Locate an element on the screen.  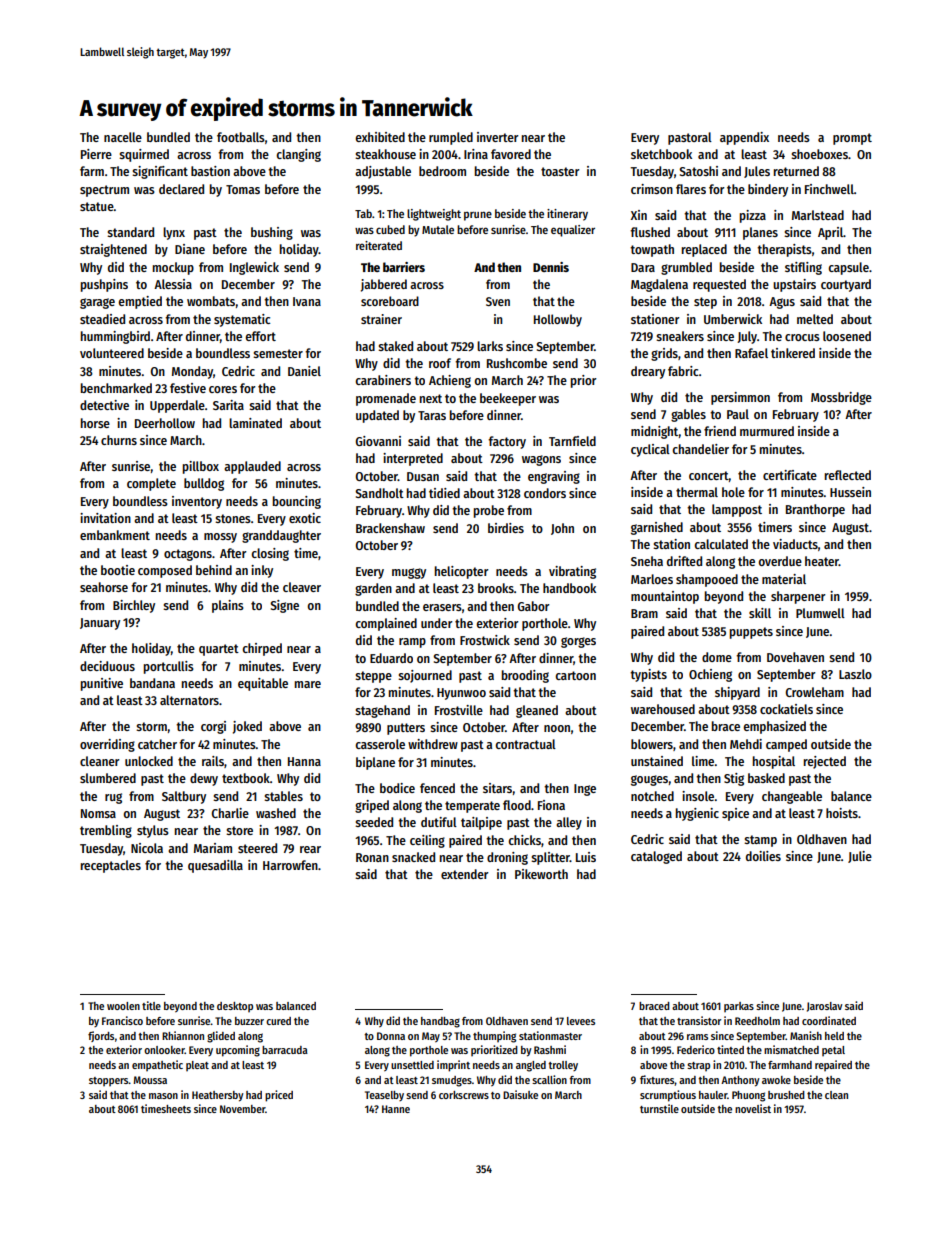
corkscrews is located at coordinates (464, 1095).
